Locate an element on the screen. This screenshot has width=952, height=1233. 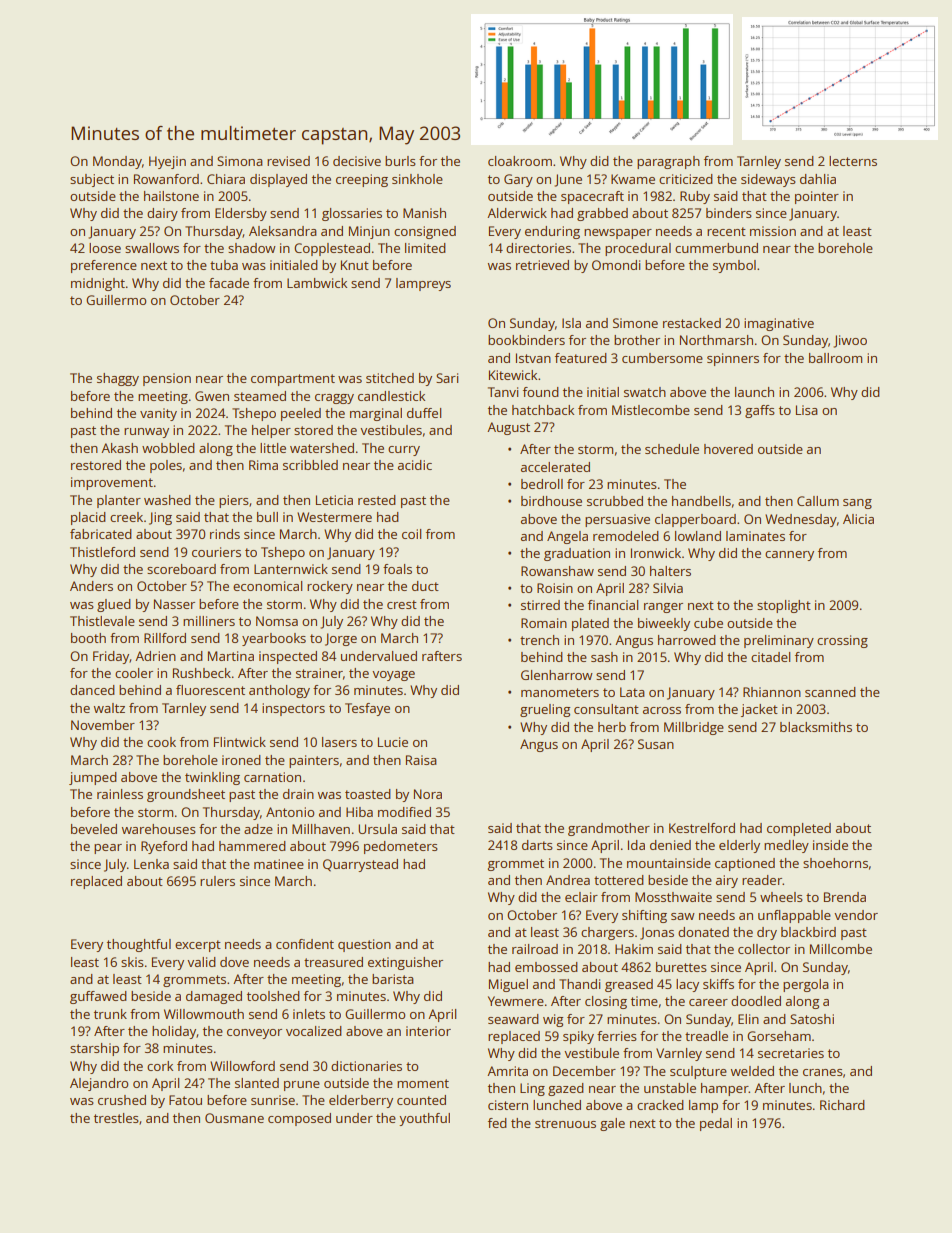
Ousmane is located at coordinates (234, 1118).
